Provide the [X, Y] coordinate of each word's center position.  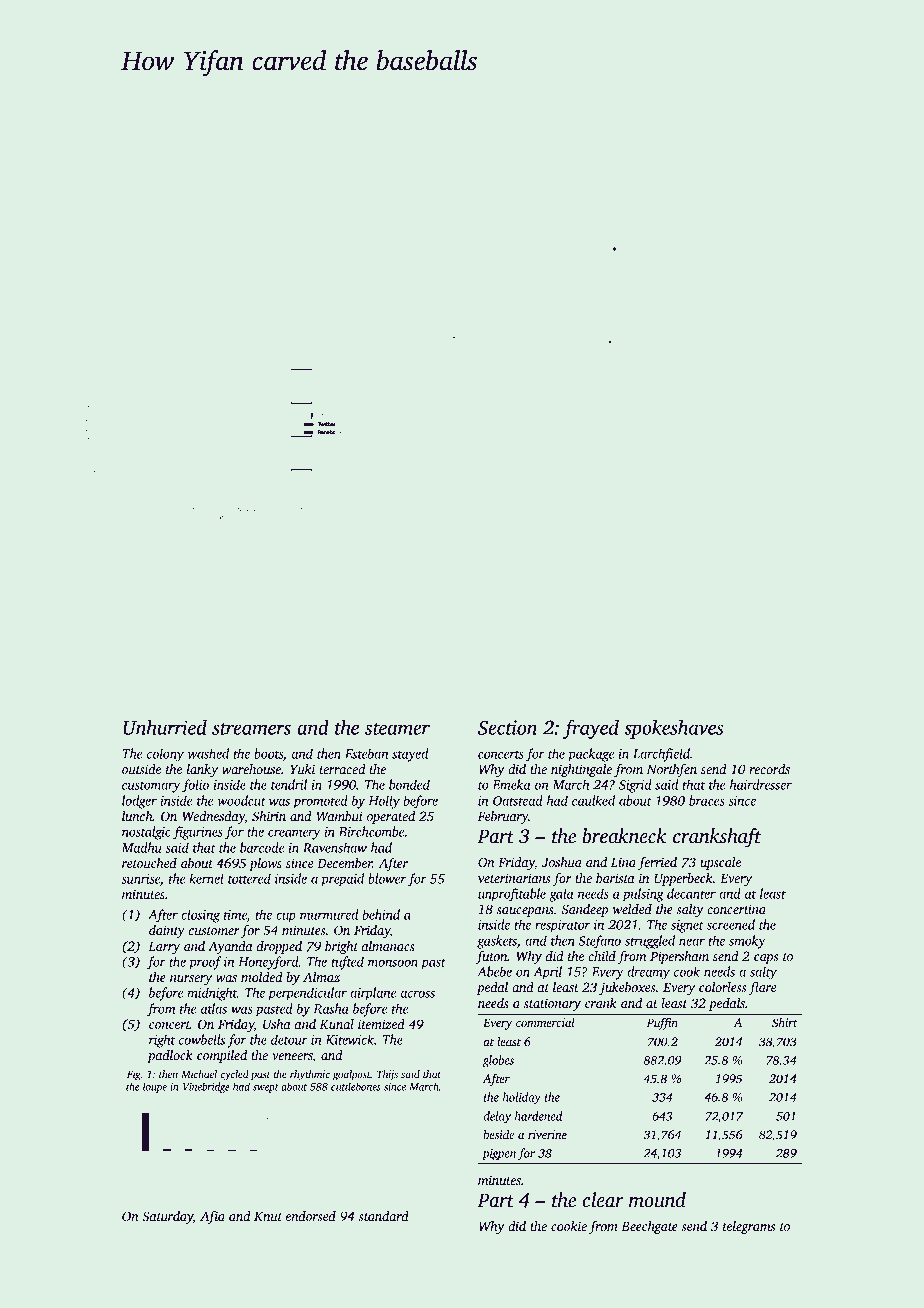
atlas [214, 1008]
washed [208, 753]
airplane [373, 994]
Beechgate [649, 1227]
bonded [409, 784]
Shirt [784, 1022]
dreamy [648, 973]
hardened [538, 1116]
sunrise [140, 879]
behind [381, 914]
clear [603, 1200]
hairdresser [761, 784]
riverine [547, 1134]
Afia [212, 1217]
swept [266, 1088]
